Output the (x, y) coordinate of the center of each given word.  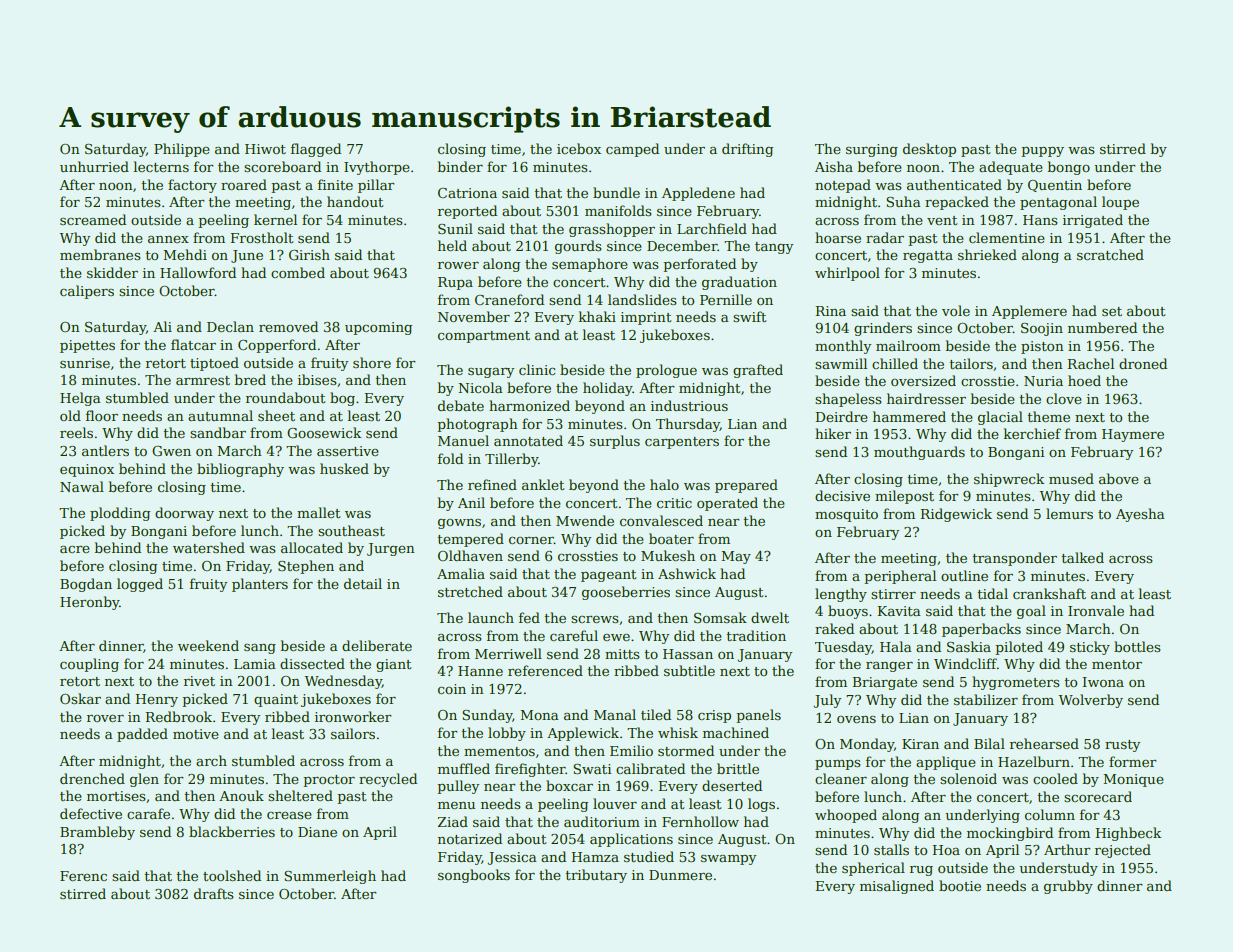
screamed (93, 219)
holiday (608, 389)
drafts (214, 893)
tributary (596, 876)
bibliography (240, 470)
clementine (1007, 237)
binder (460, 166)
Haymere (1133, 435)
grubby (1068, 887)
